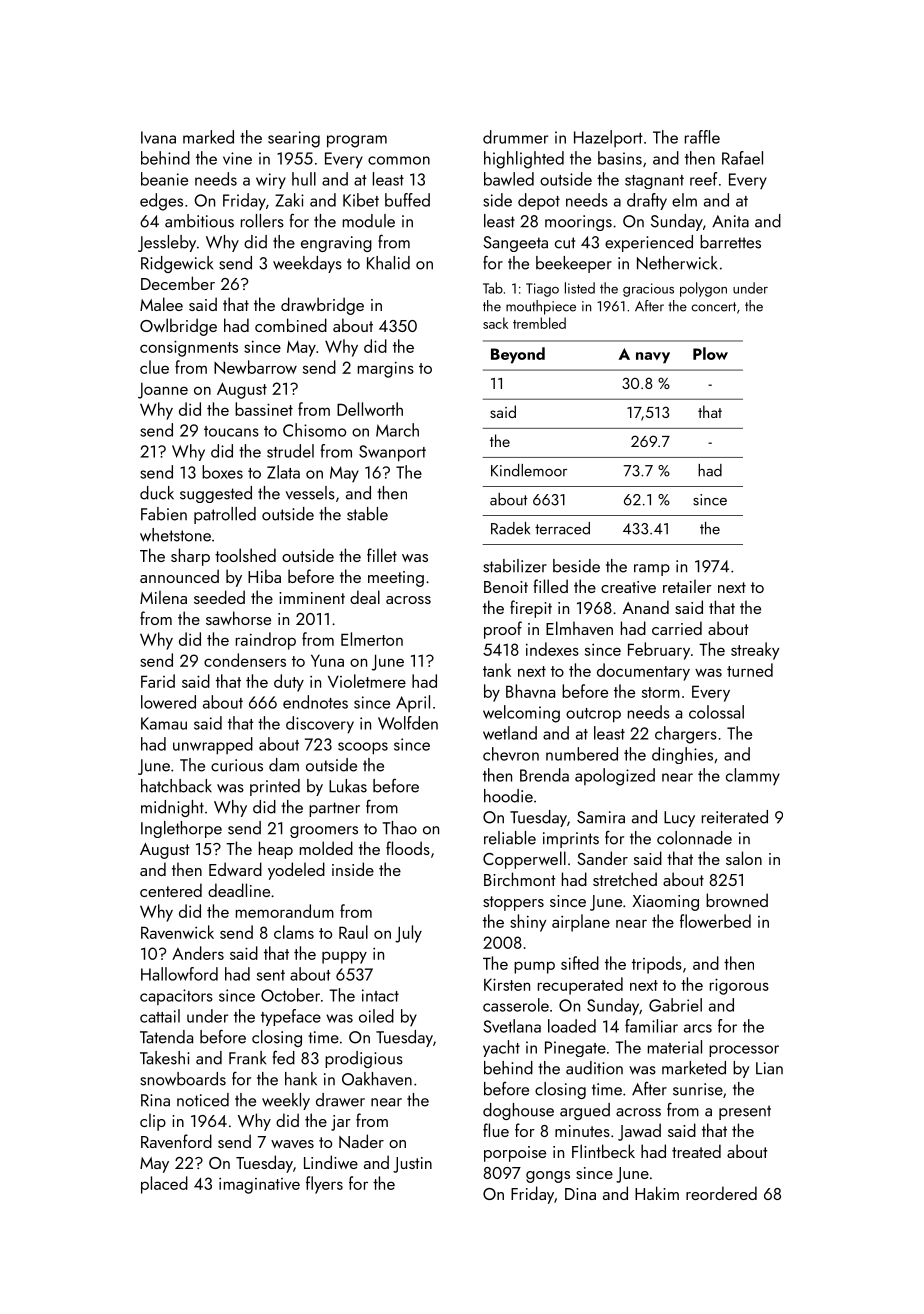 The image size is (924, 1314). What do you see at coordinates (628, 587) in the page?
I see `creative` at bounding box center [628, 587].
